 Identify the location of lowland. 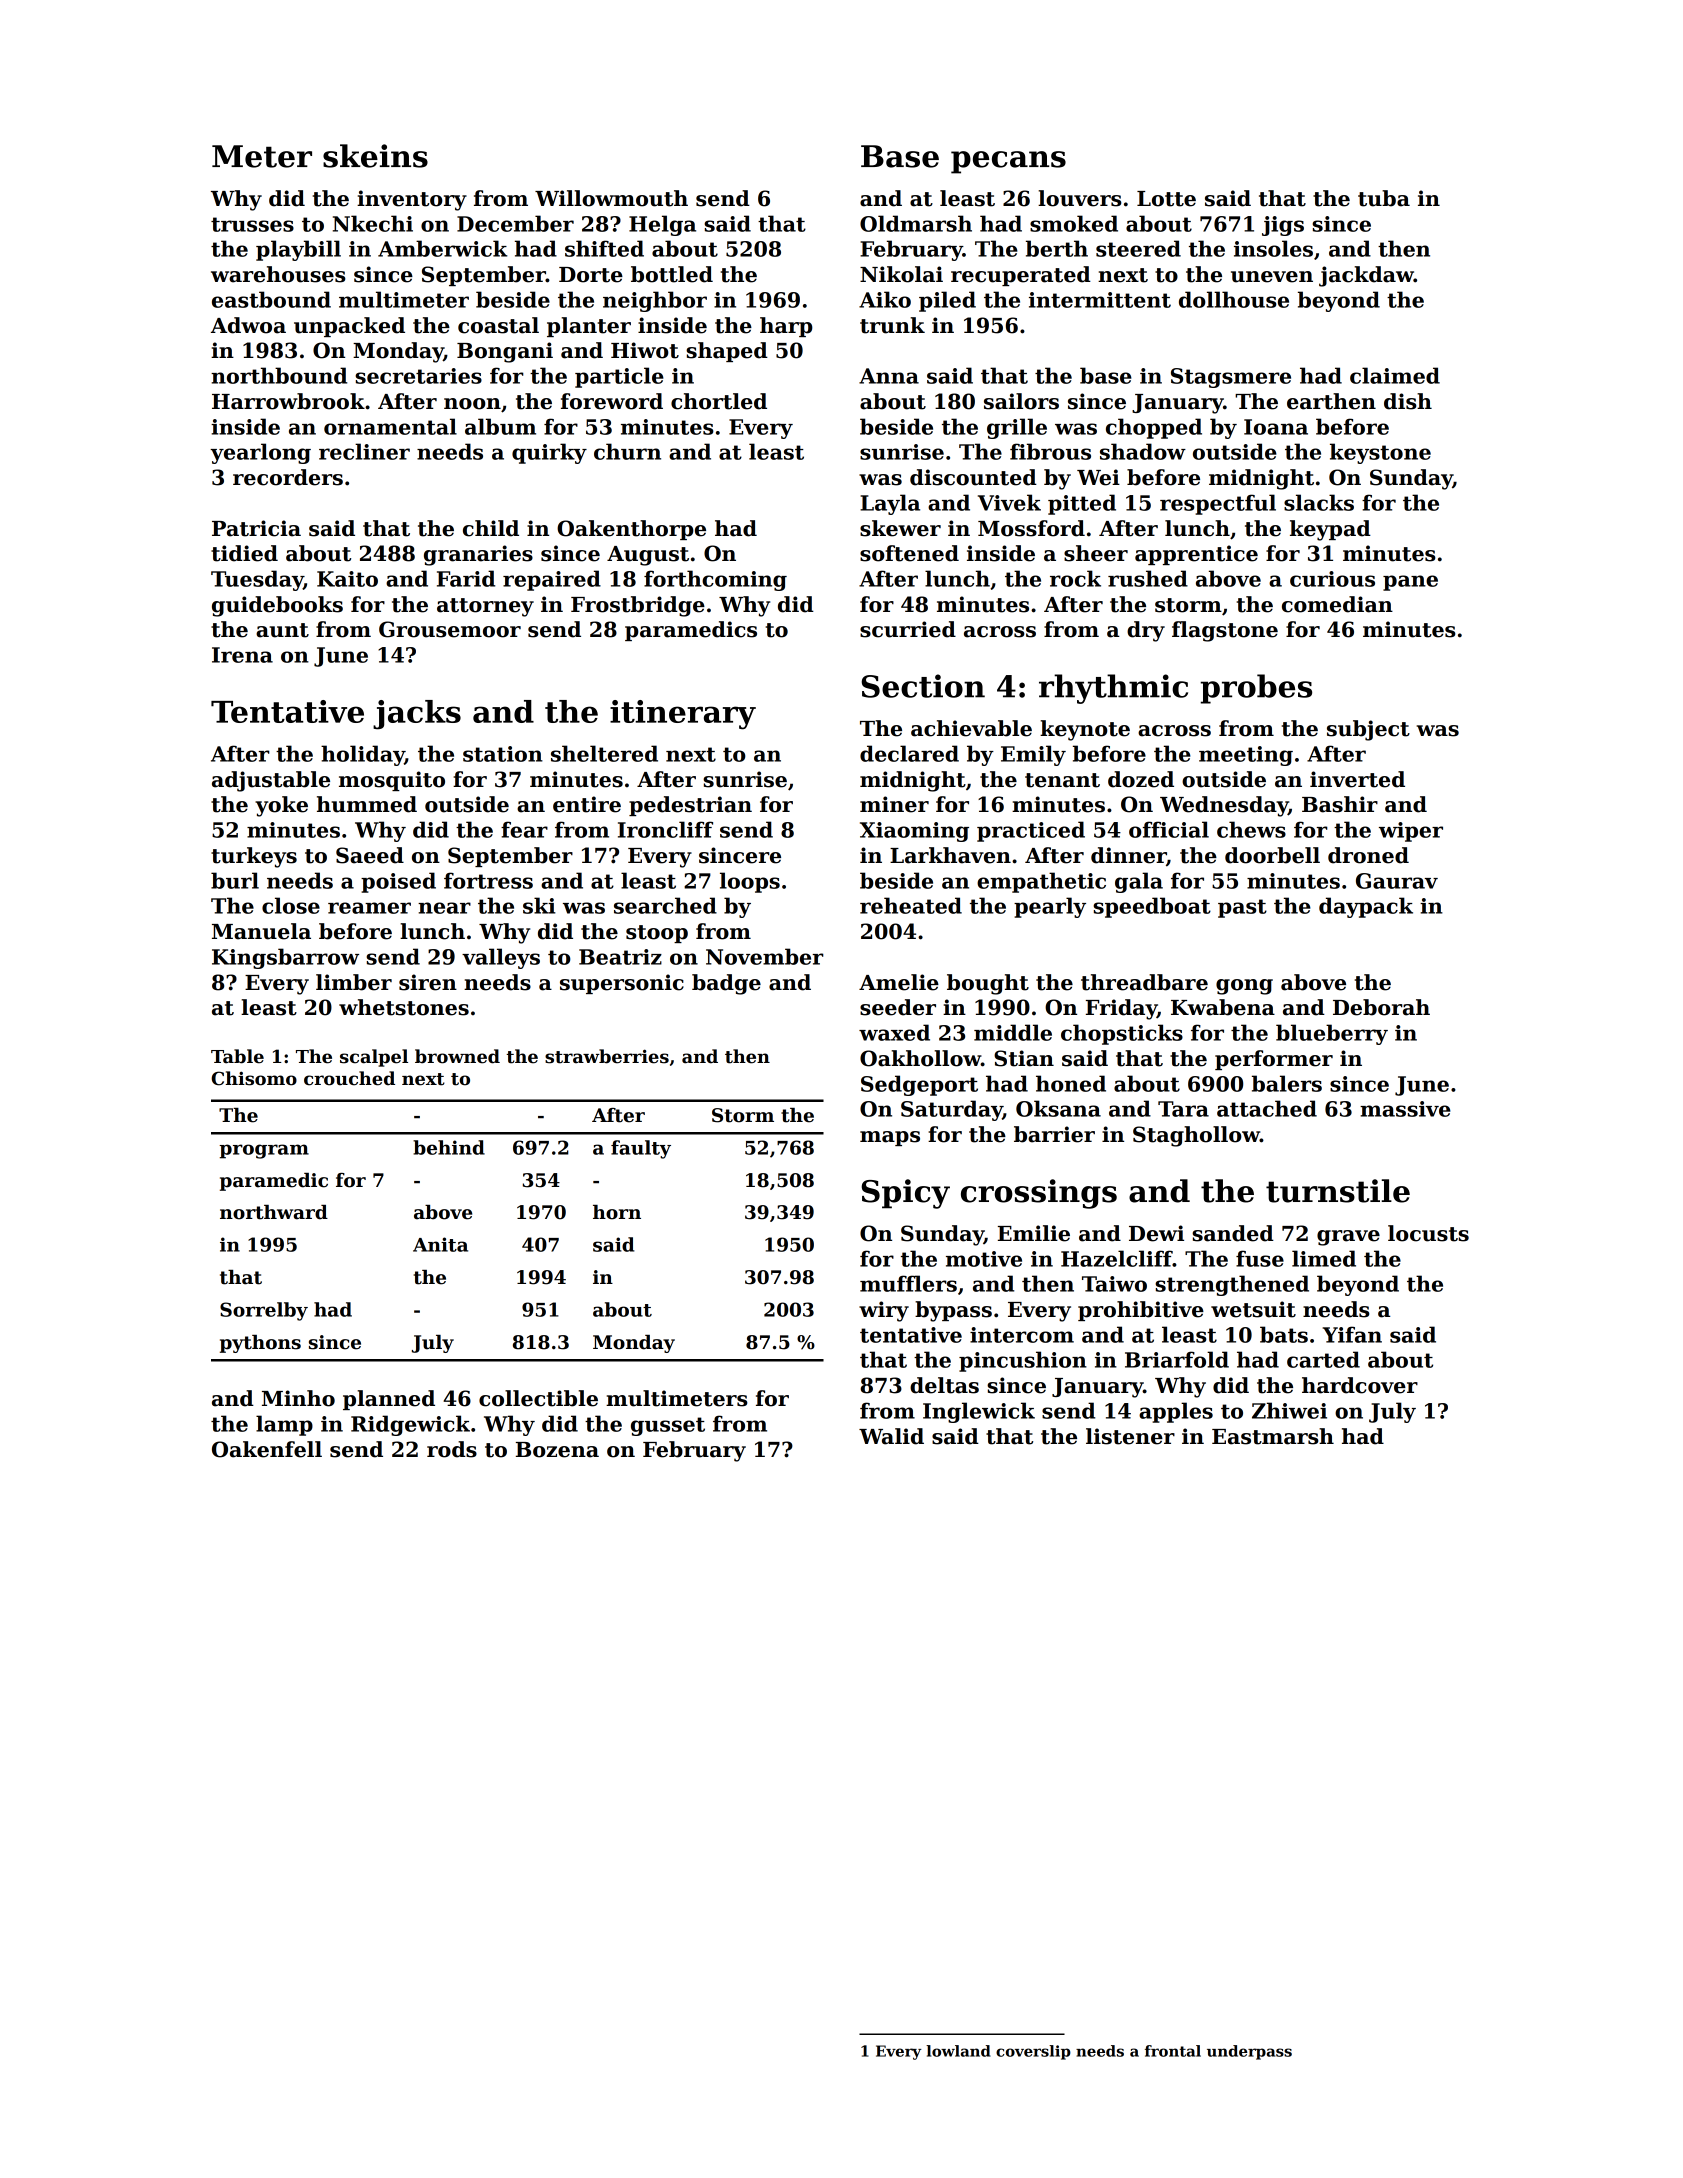
(958, 2051).
